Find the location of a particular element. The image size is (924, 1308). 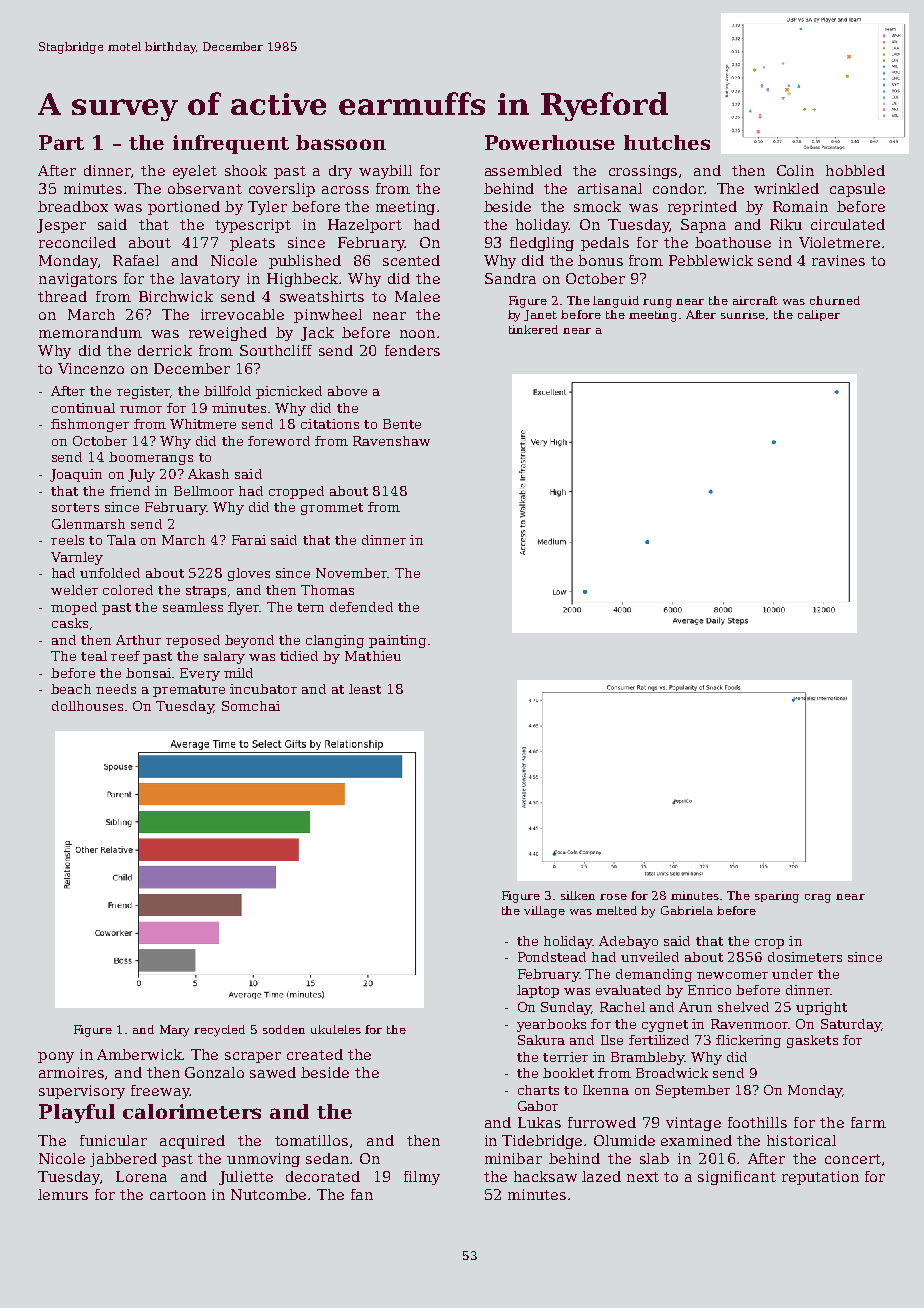

rose is located at coordinates (613, 897).
